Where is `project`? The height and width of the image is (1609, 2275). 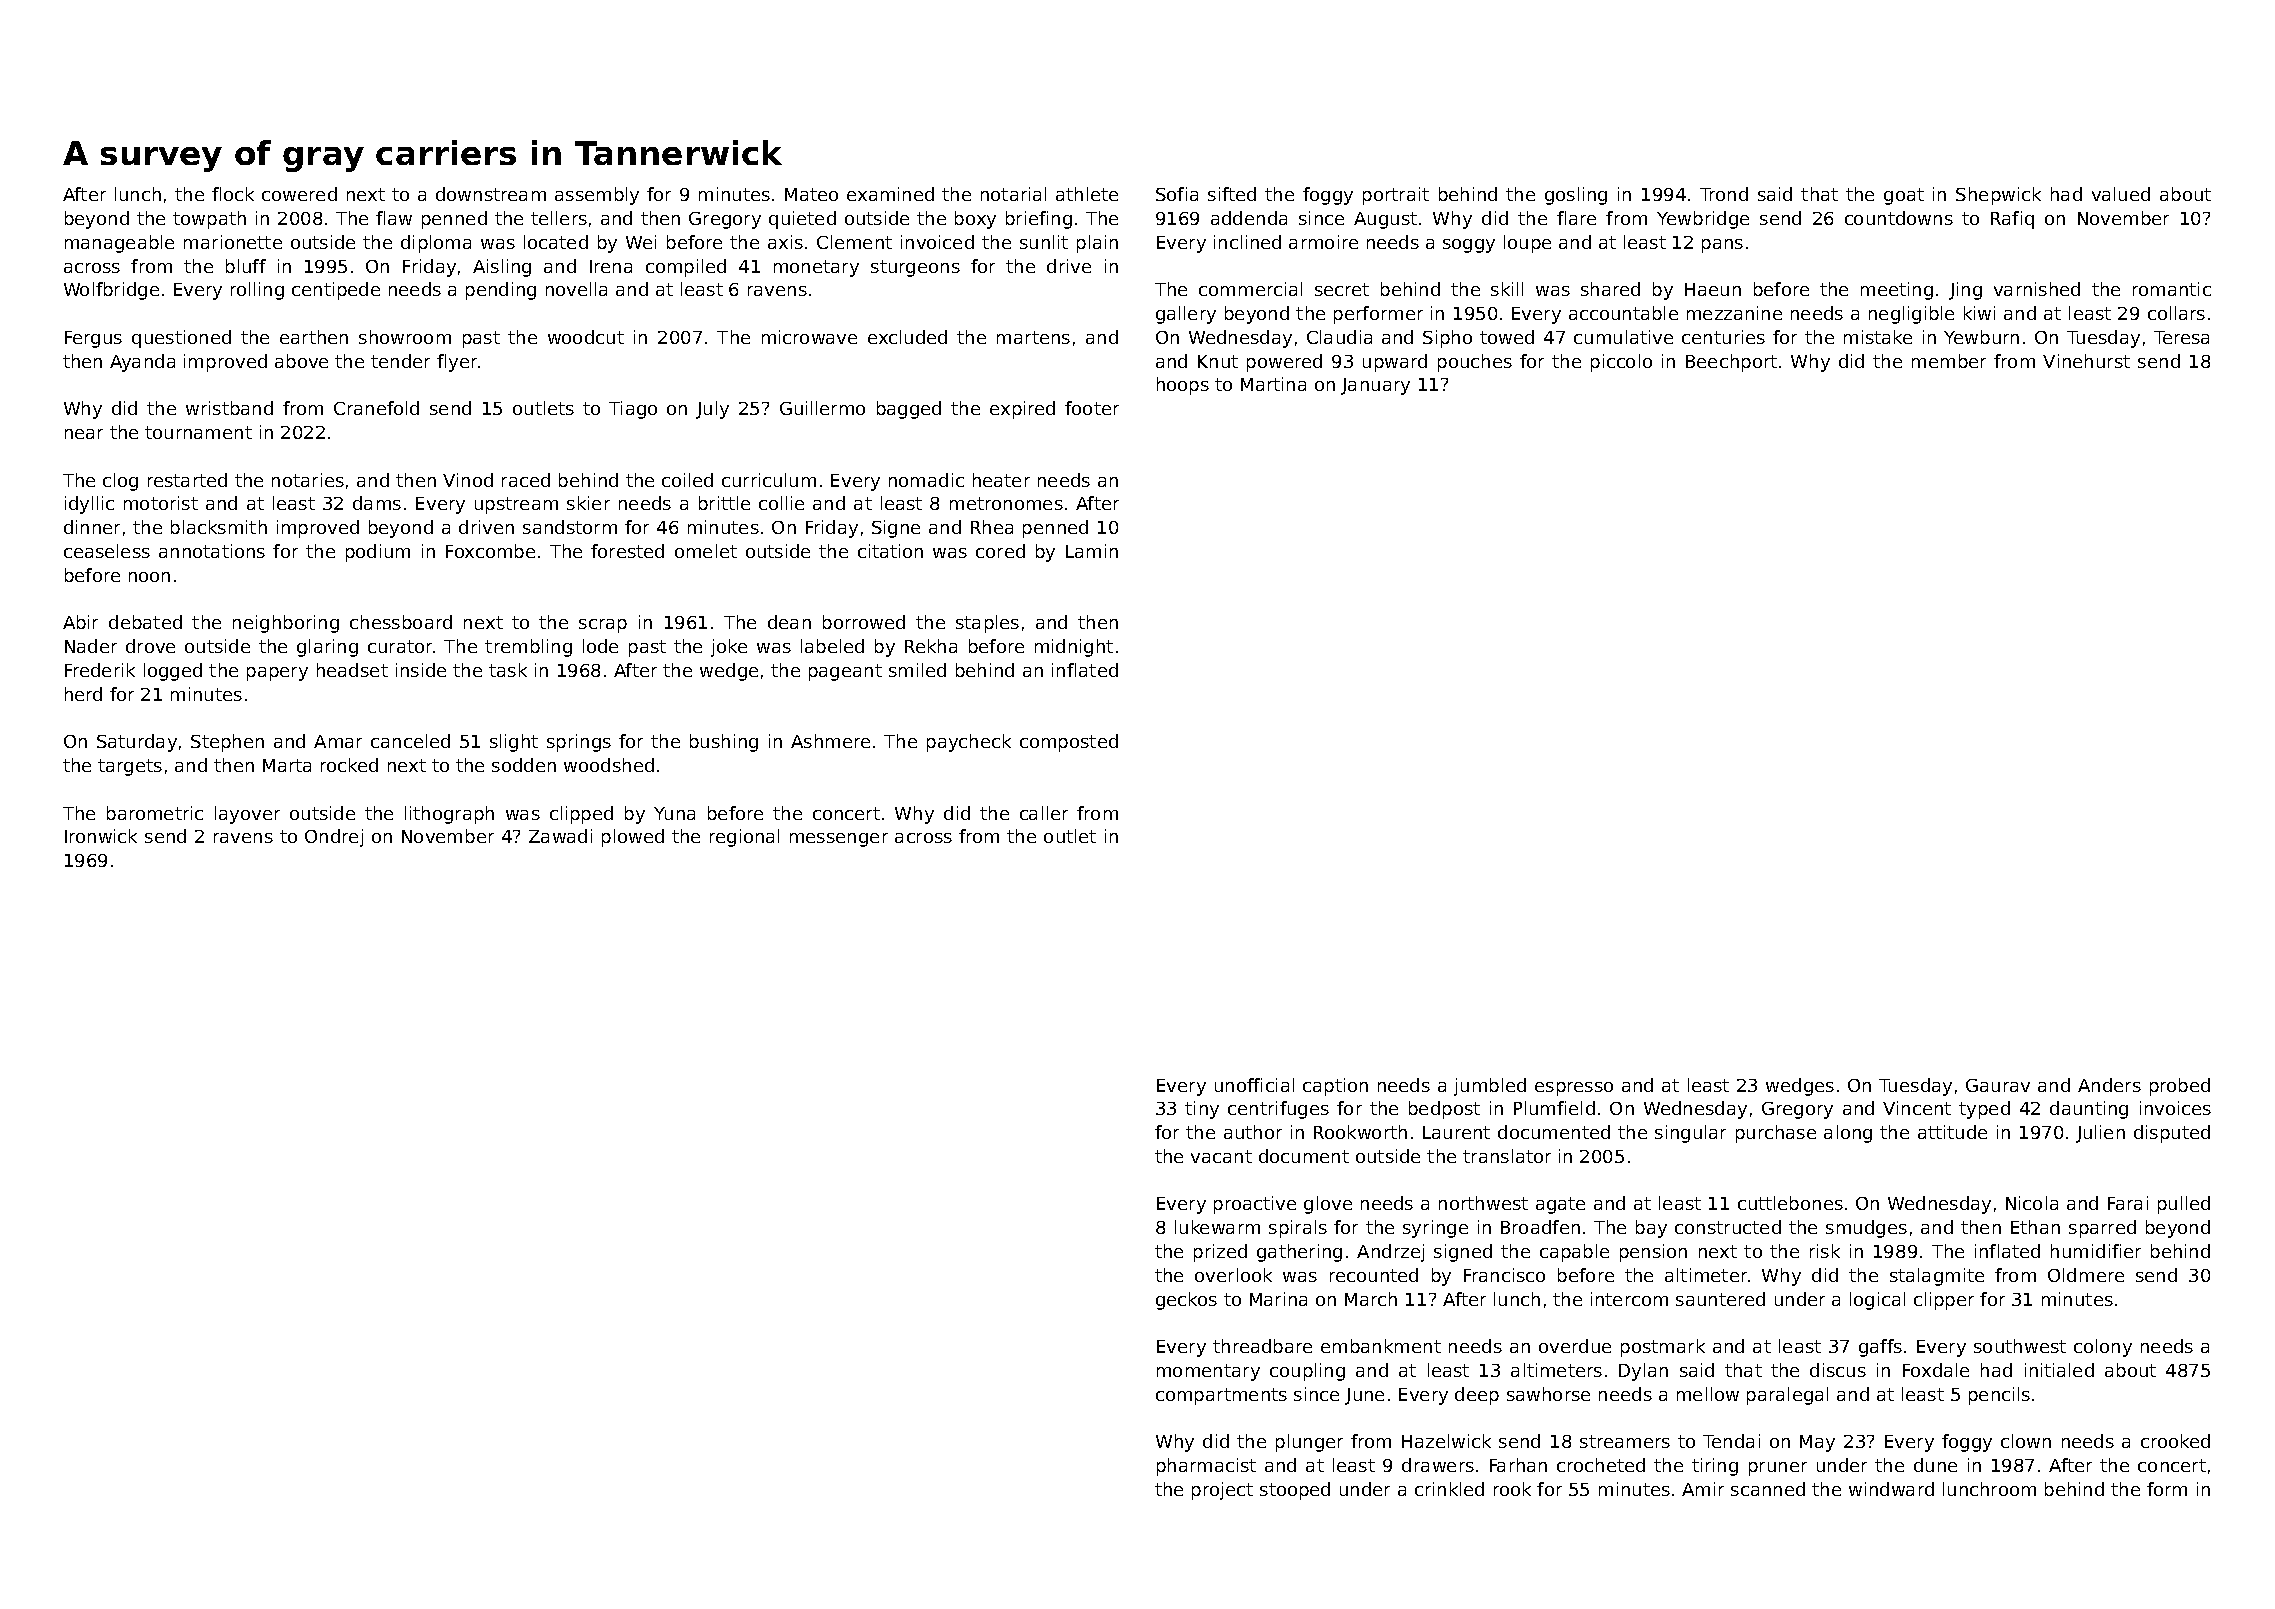 project is located at coordinates (1222, 1491).
